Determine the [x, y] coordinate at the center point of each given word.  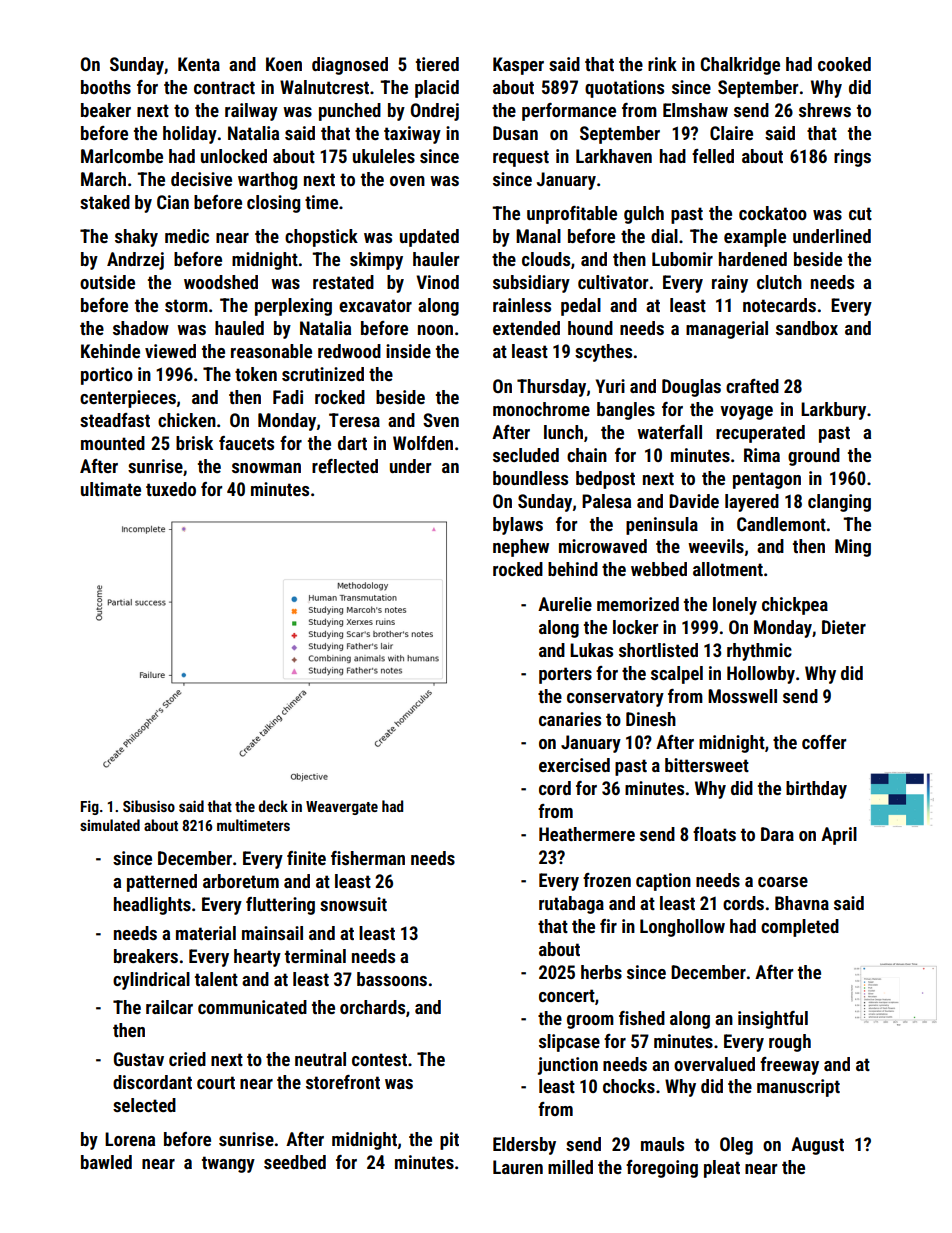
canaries [570, 719]
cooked [844, 64]
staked [105, 202]
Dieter [844, 627]
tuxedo [171, 489]
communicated [252, 1007]
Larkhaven [614, 156]
